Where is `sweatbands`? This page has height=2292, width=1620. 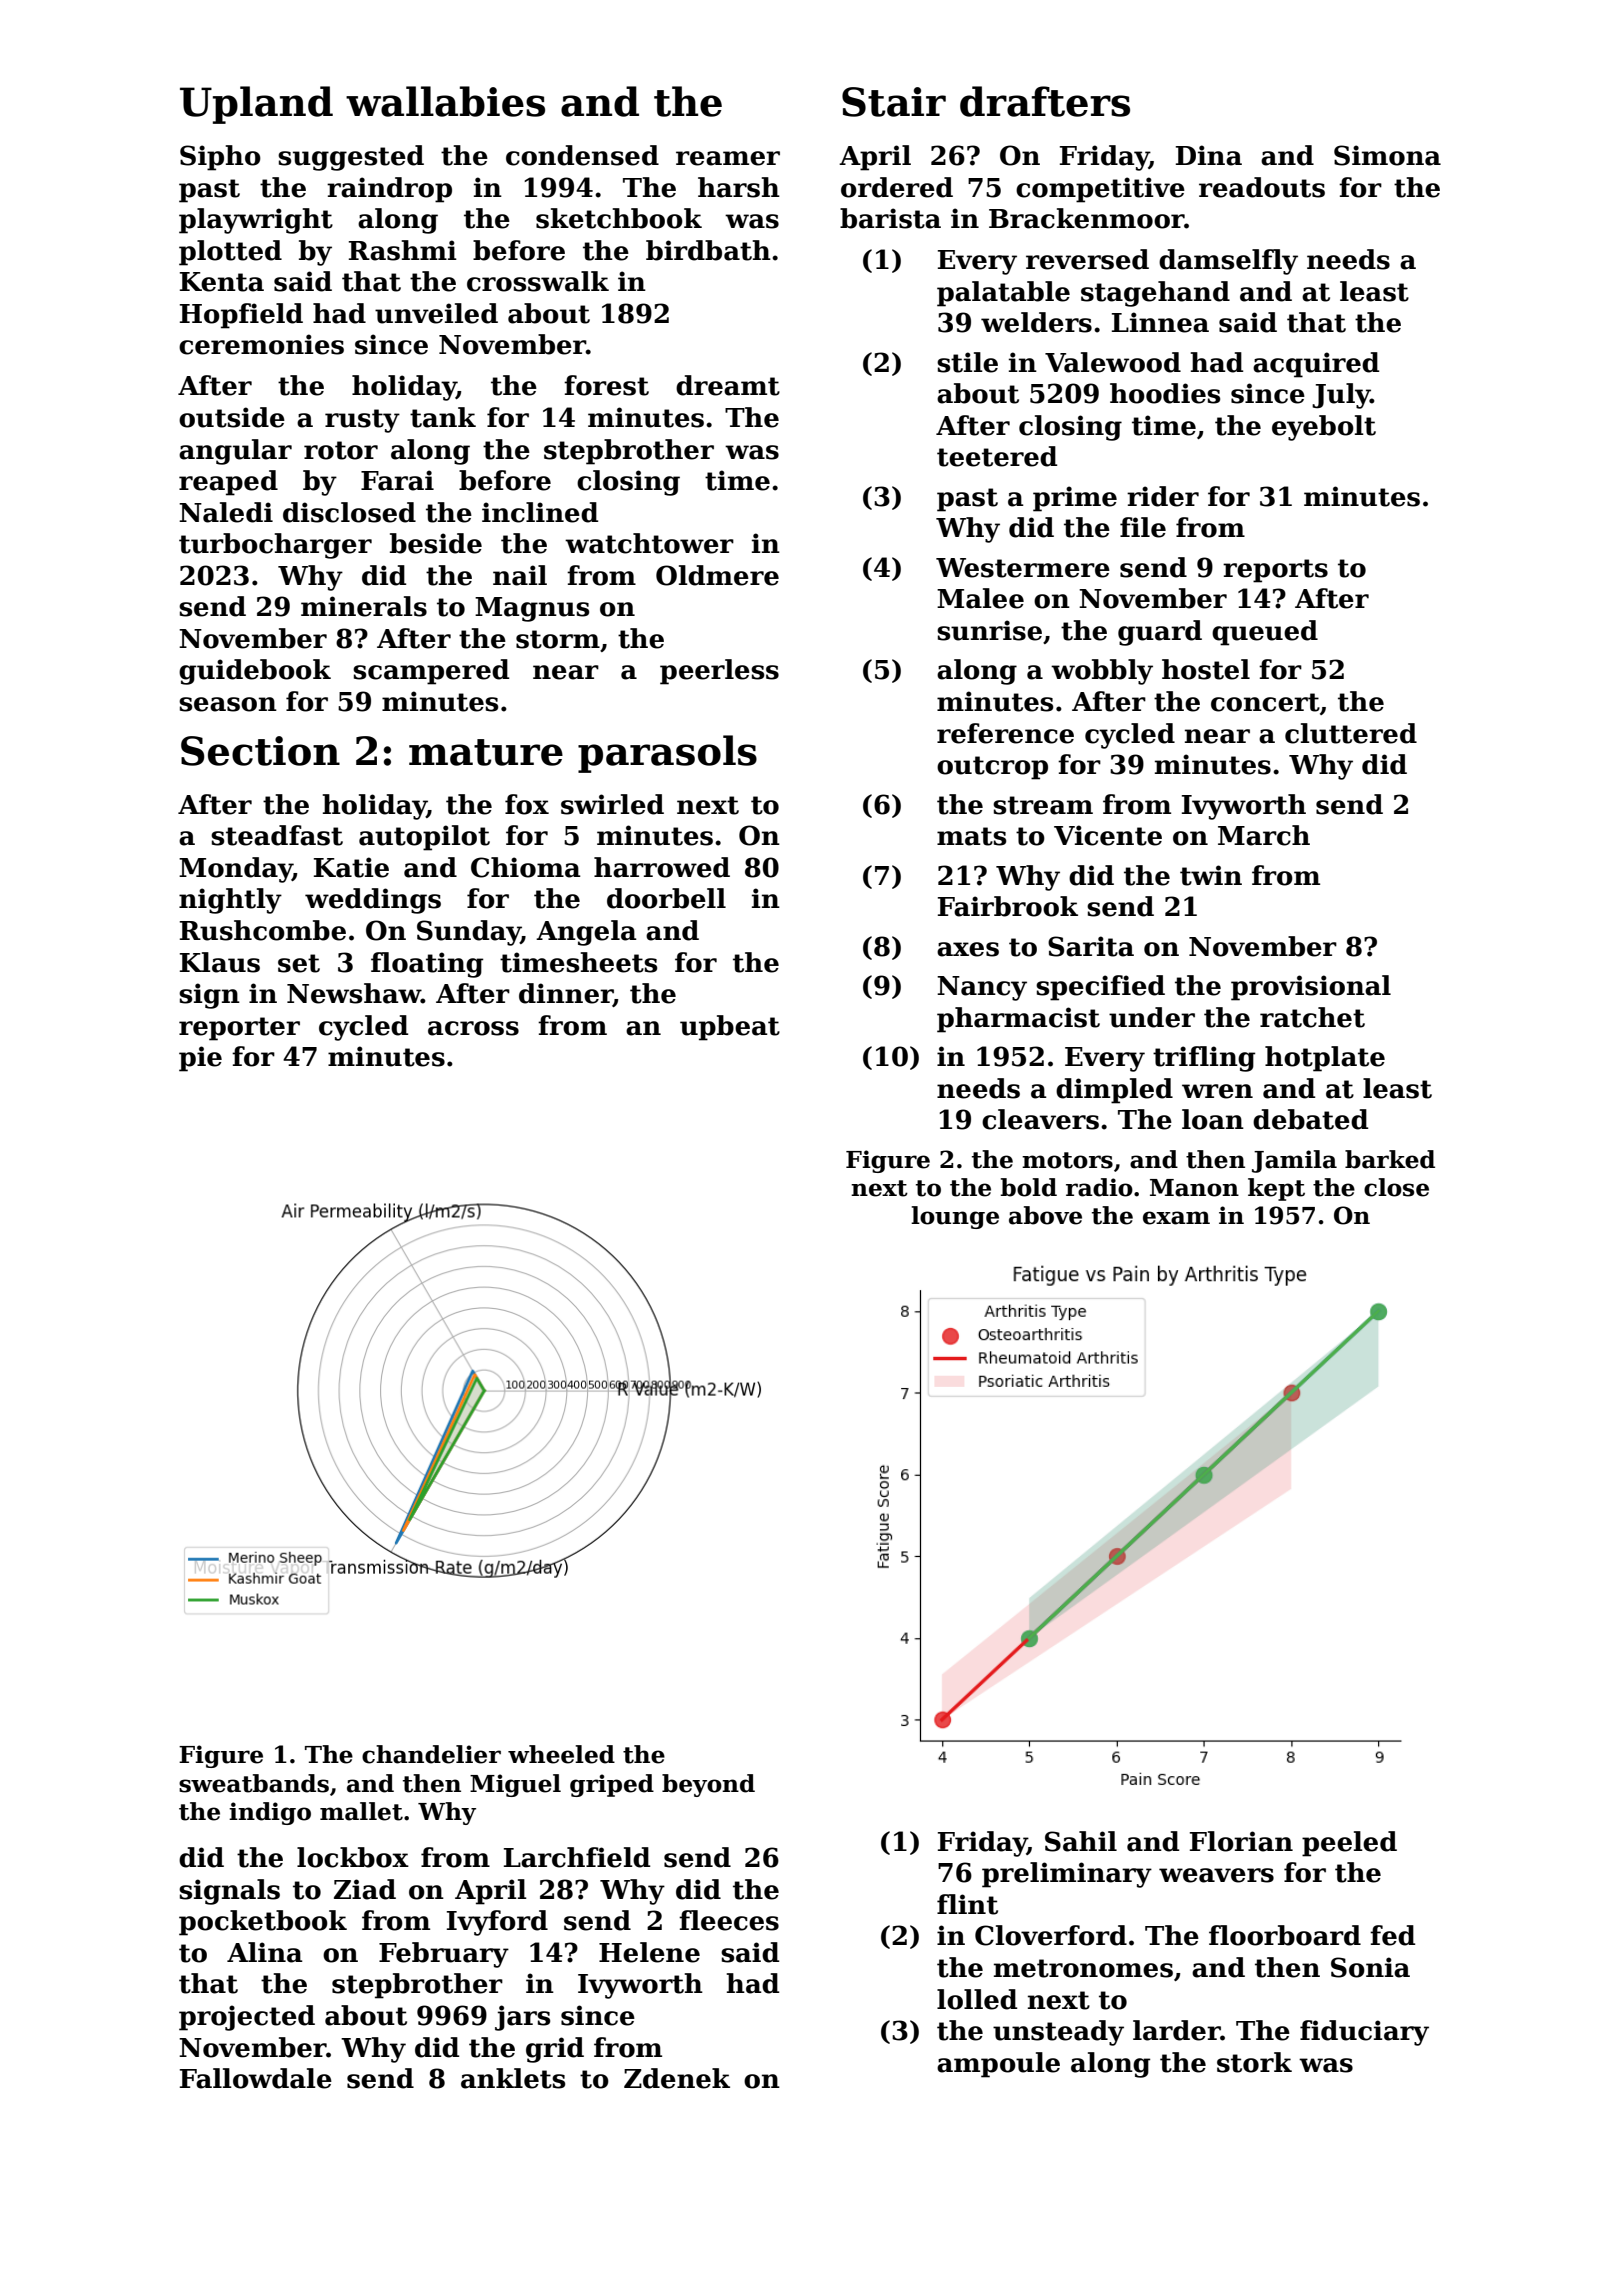
sweatbands is located at coordinates (254, 1783).
